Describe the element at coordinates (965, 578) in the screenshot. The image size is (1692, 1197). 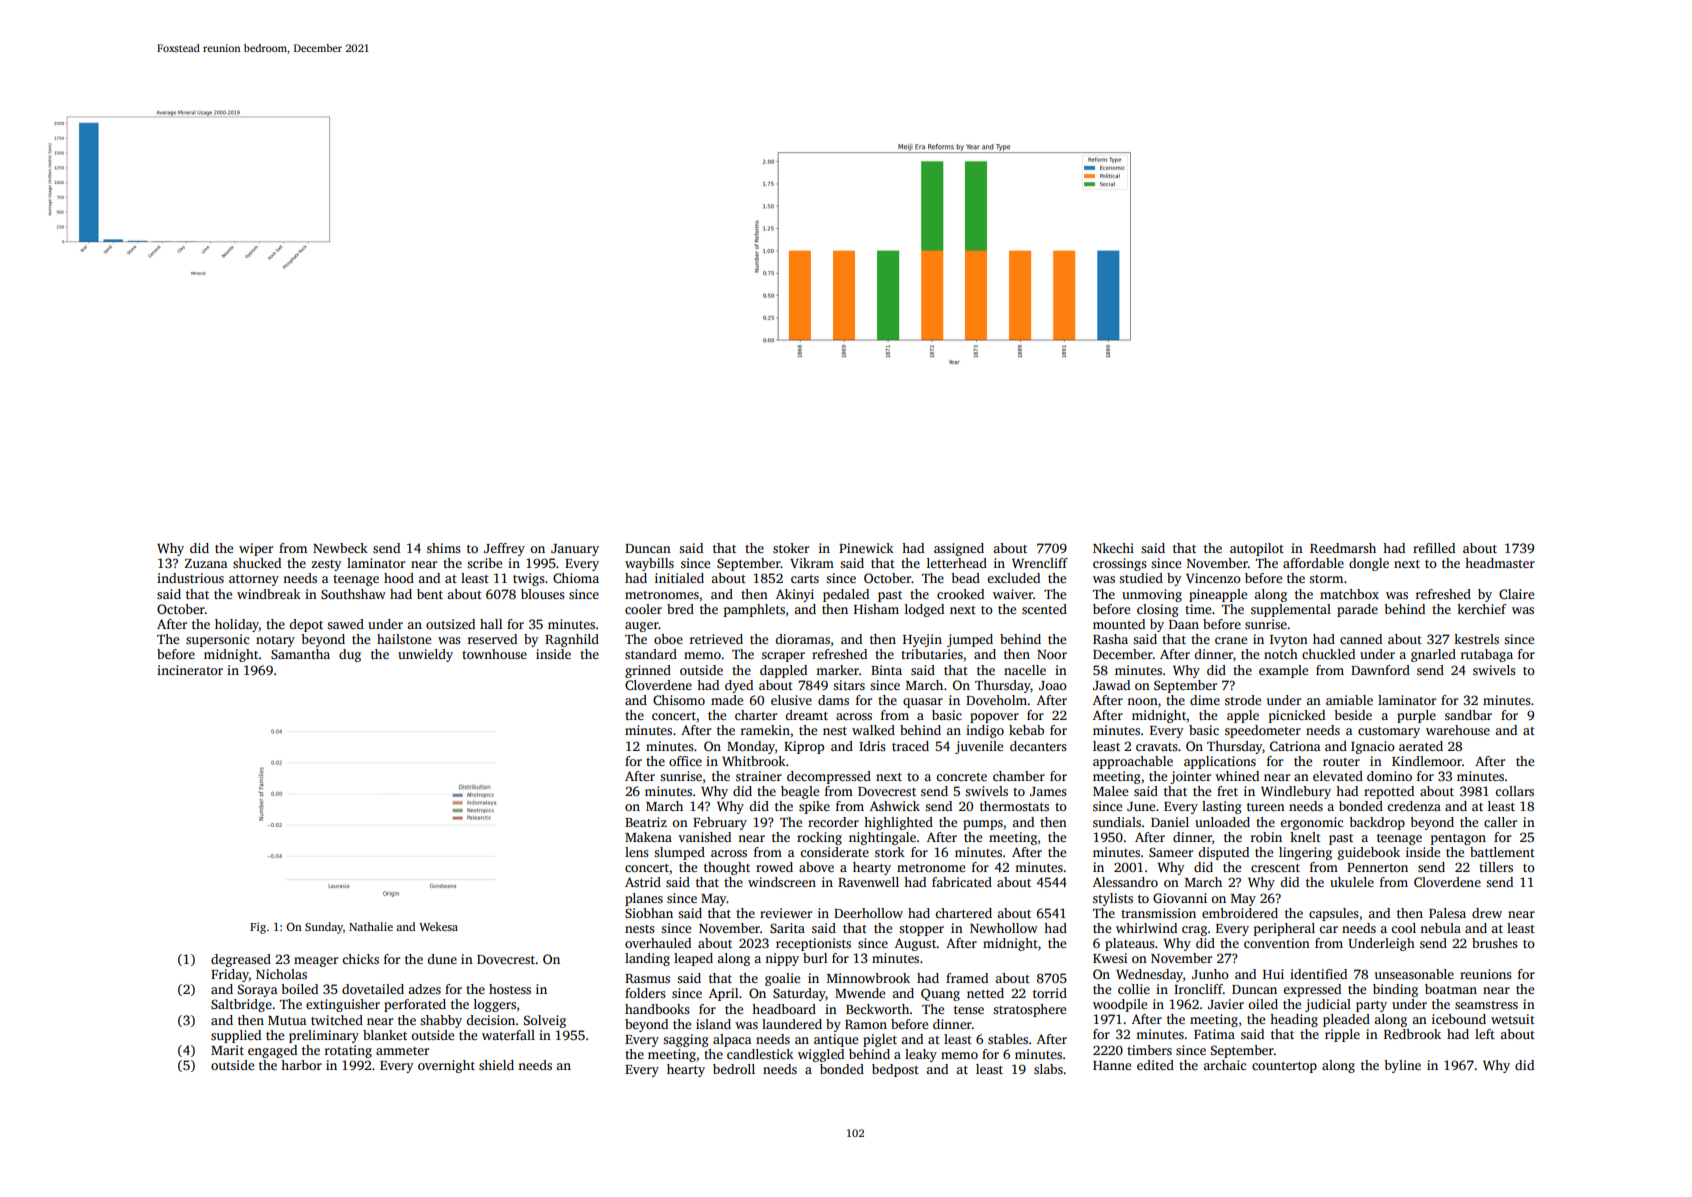
I see `bead` at that location.
